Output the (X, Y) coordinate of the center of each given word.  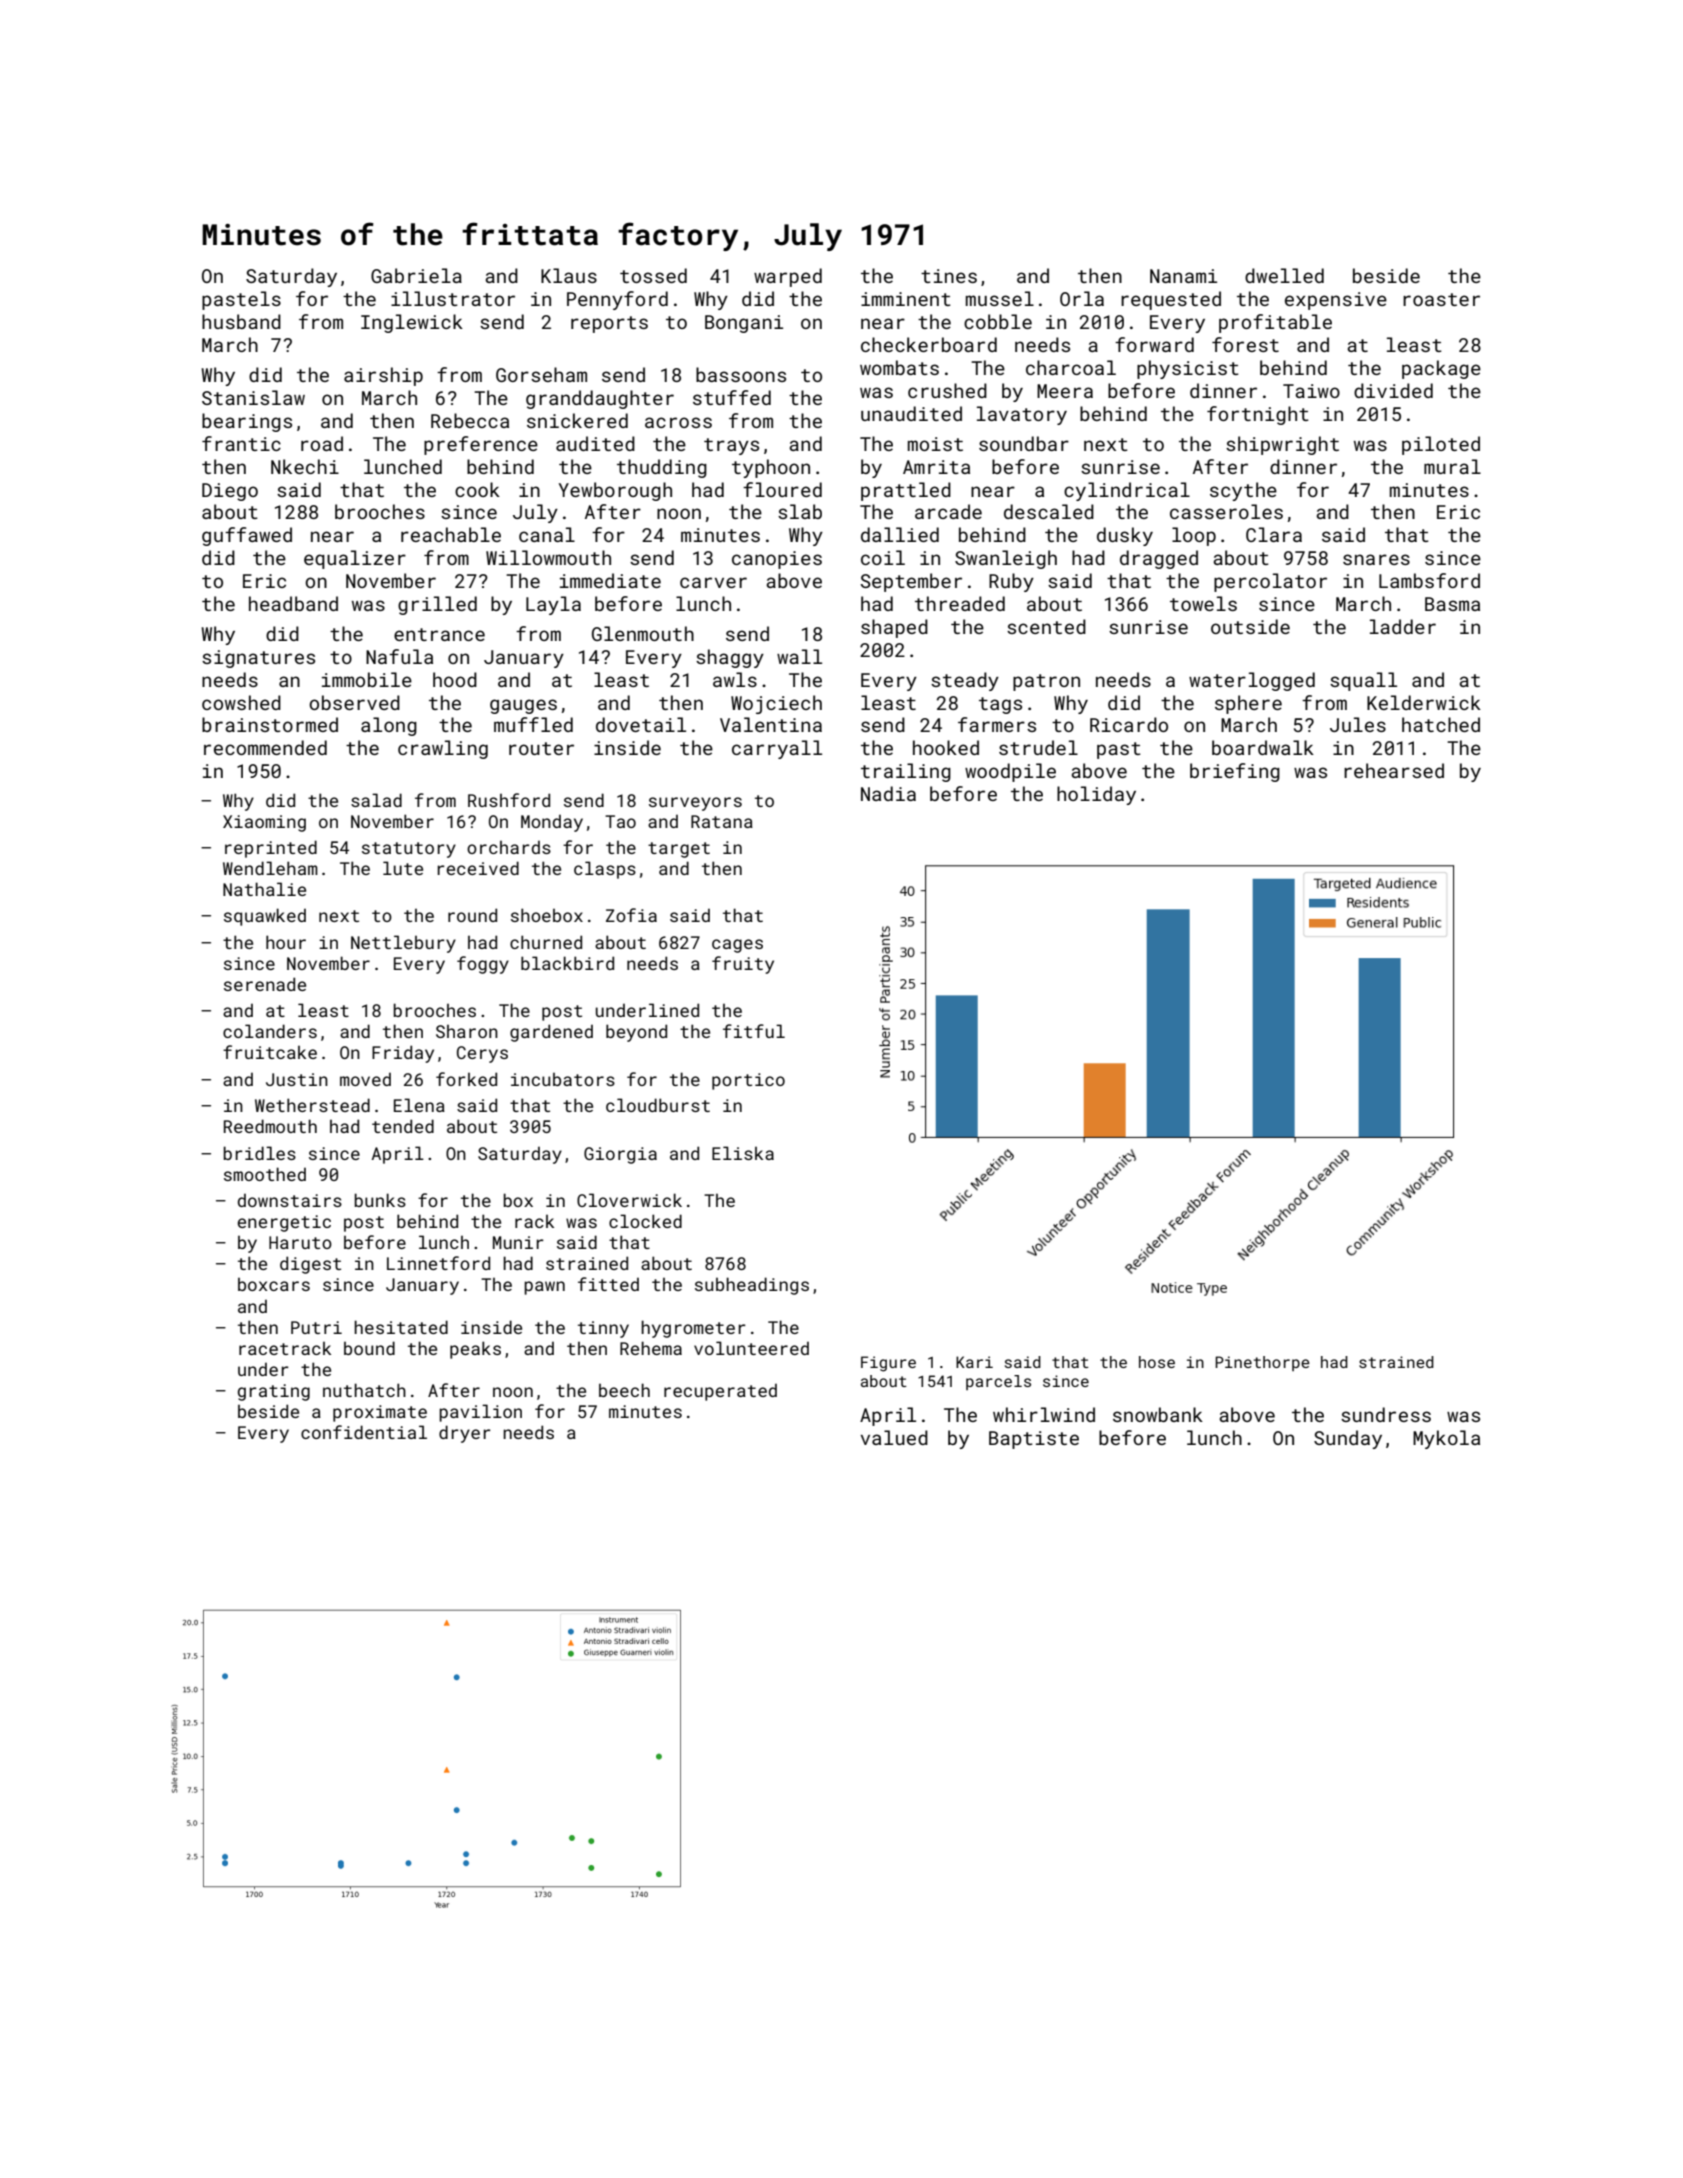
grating (274, 1392)
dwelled (1284, 275)
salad (376, 800)
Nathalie (264, 889)
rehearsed (1394, 770)
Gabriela (416, 275)
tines (949, 276)
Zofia (631, 915)
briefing (1235, 772)
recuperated (720, 1392)
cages (737, 946)
